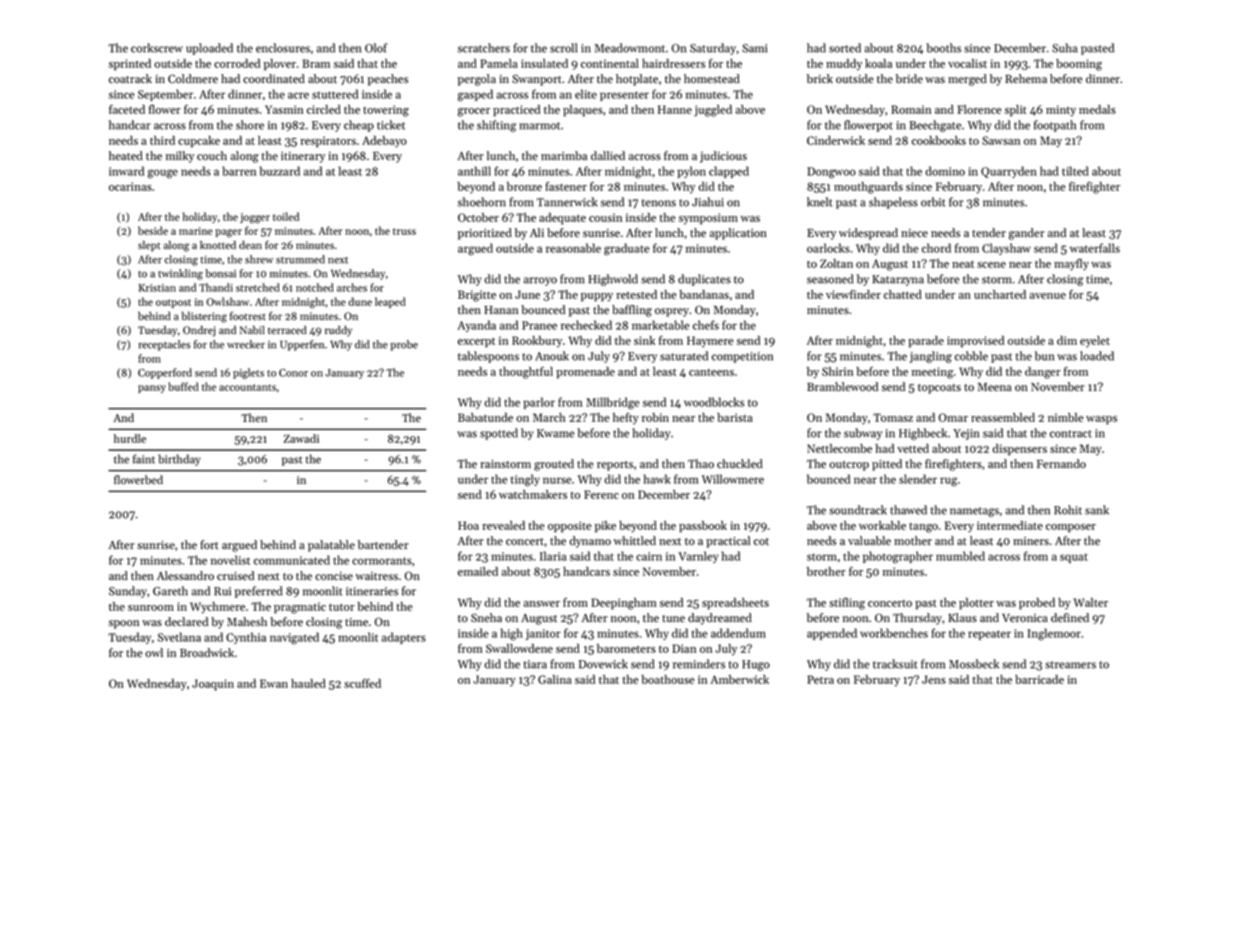 Image resolution: width=1233 pixels, height=952 pixels. I want to click on graduate, so click(626, 249).
